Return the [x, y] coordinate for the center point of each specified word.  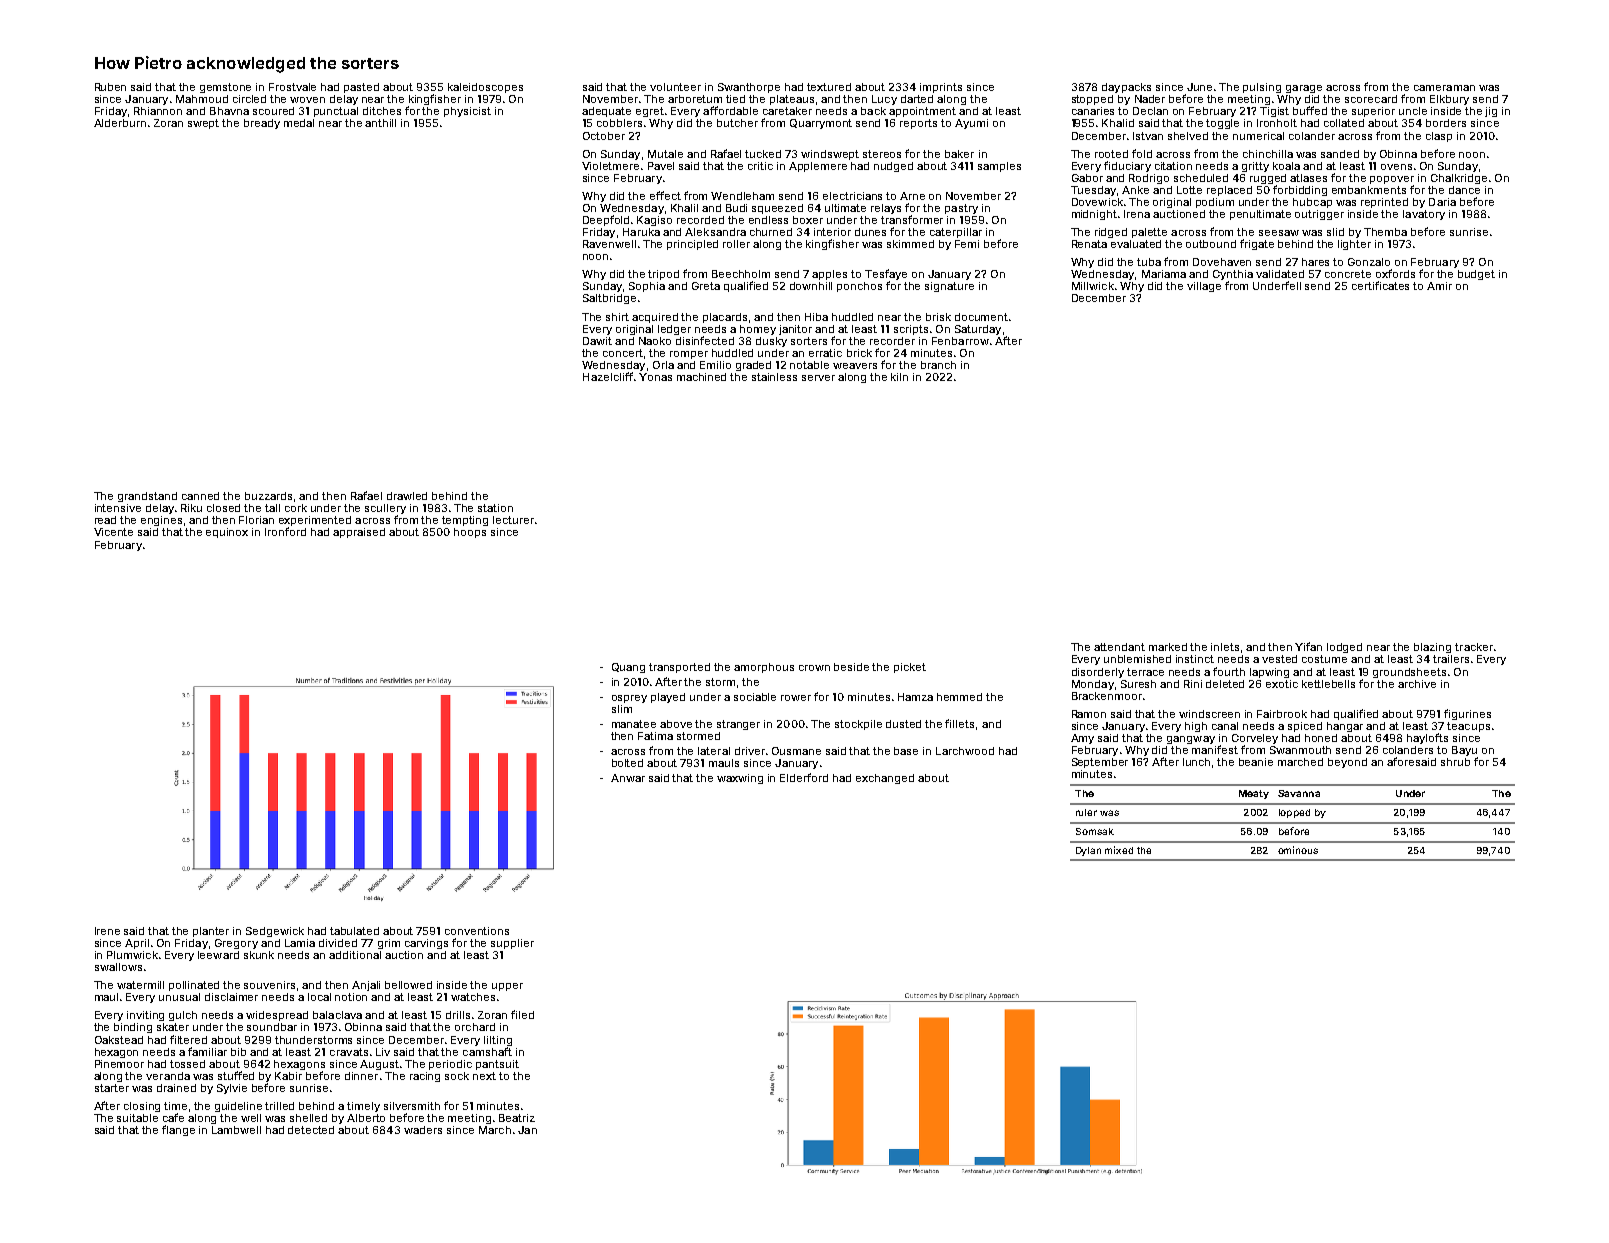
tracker [1474, 647]
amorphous [764, 668]
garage [1304, 89]
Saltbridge [609, 299]
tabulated [354, 931]
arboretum [695, 99]
